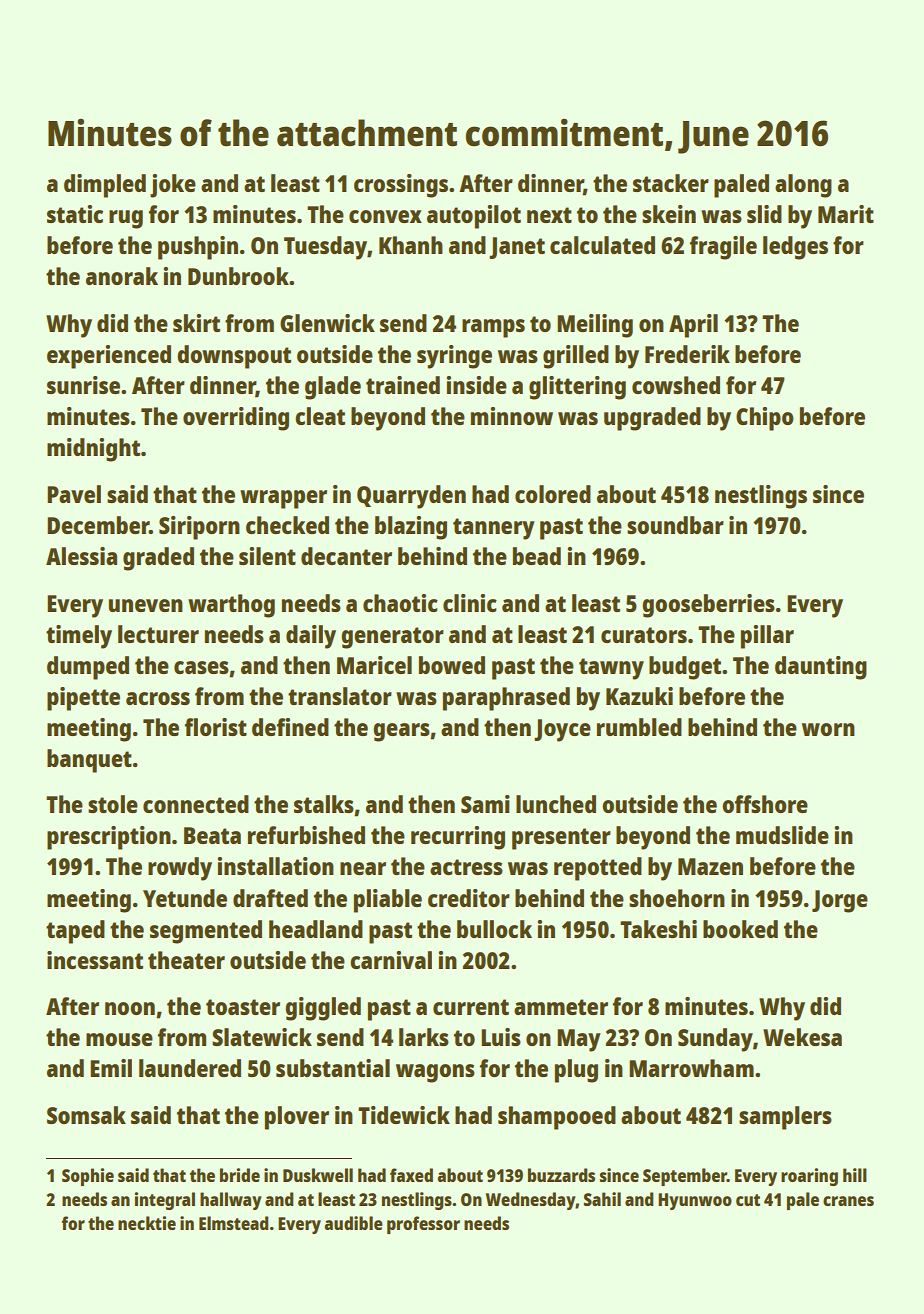  I want to click on necktie, so click(147, 1223).
